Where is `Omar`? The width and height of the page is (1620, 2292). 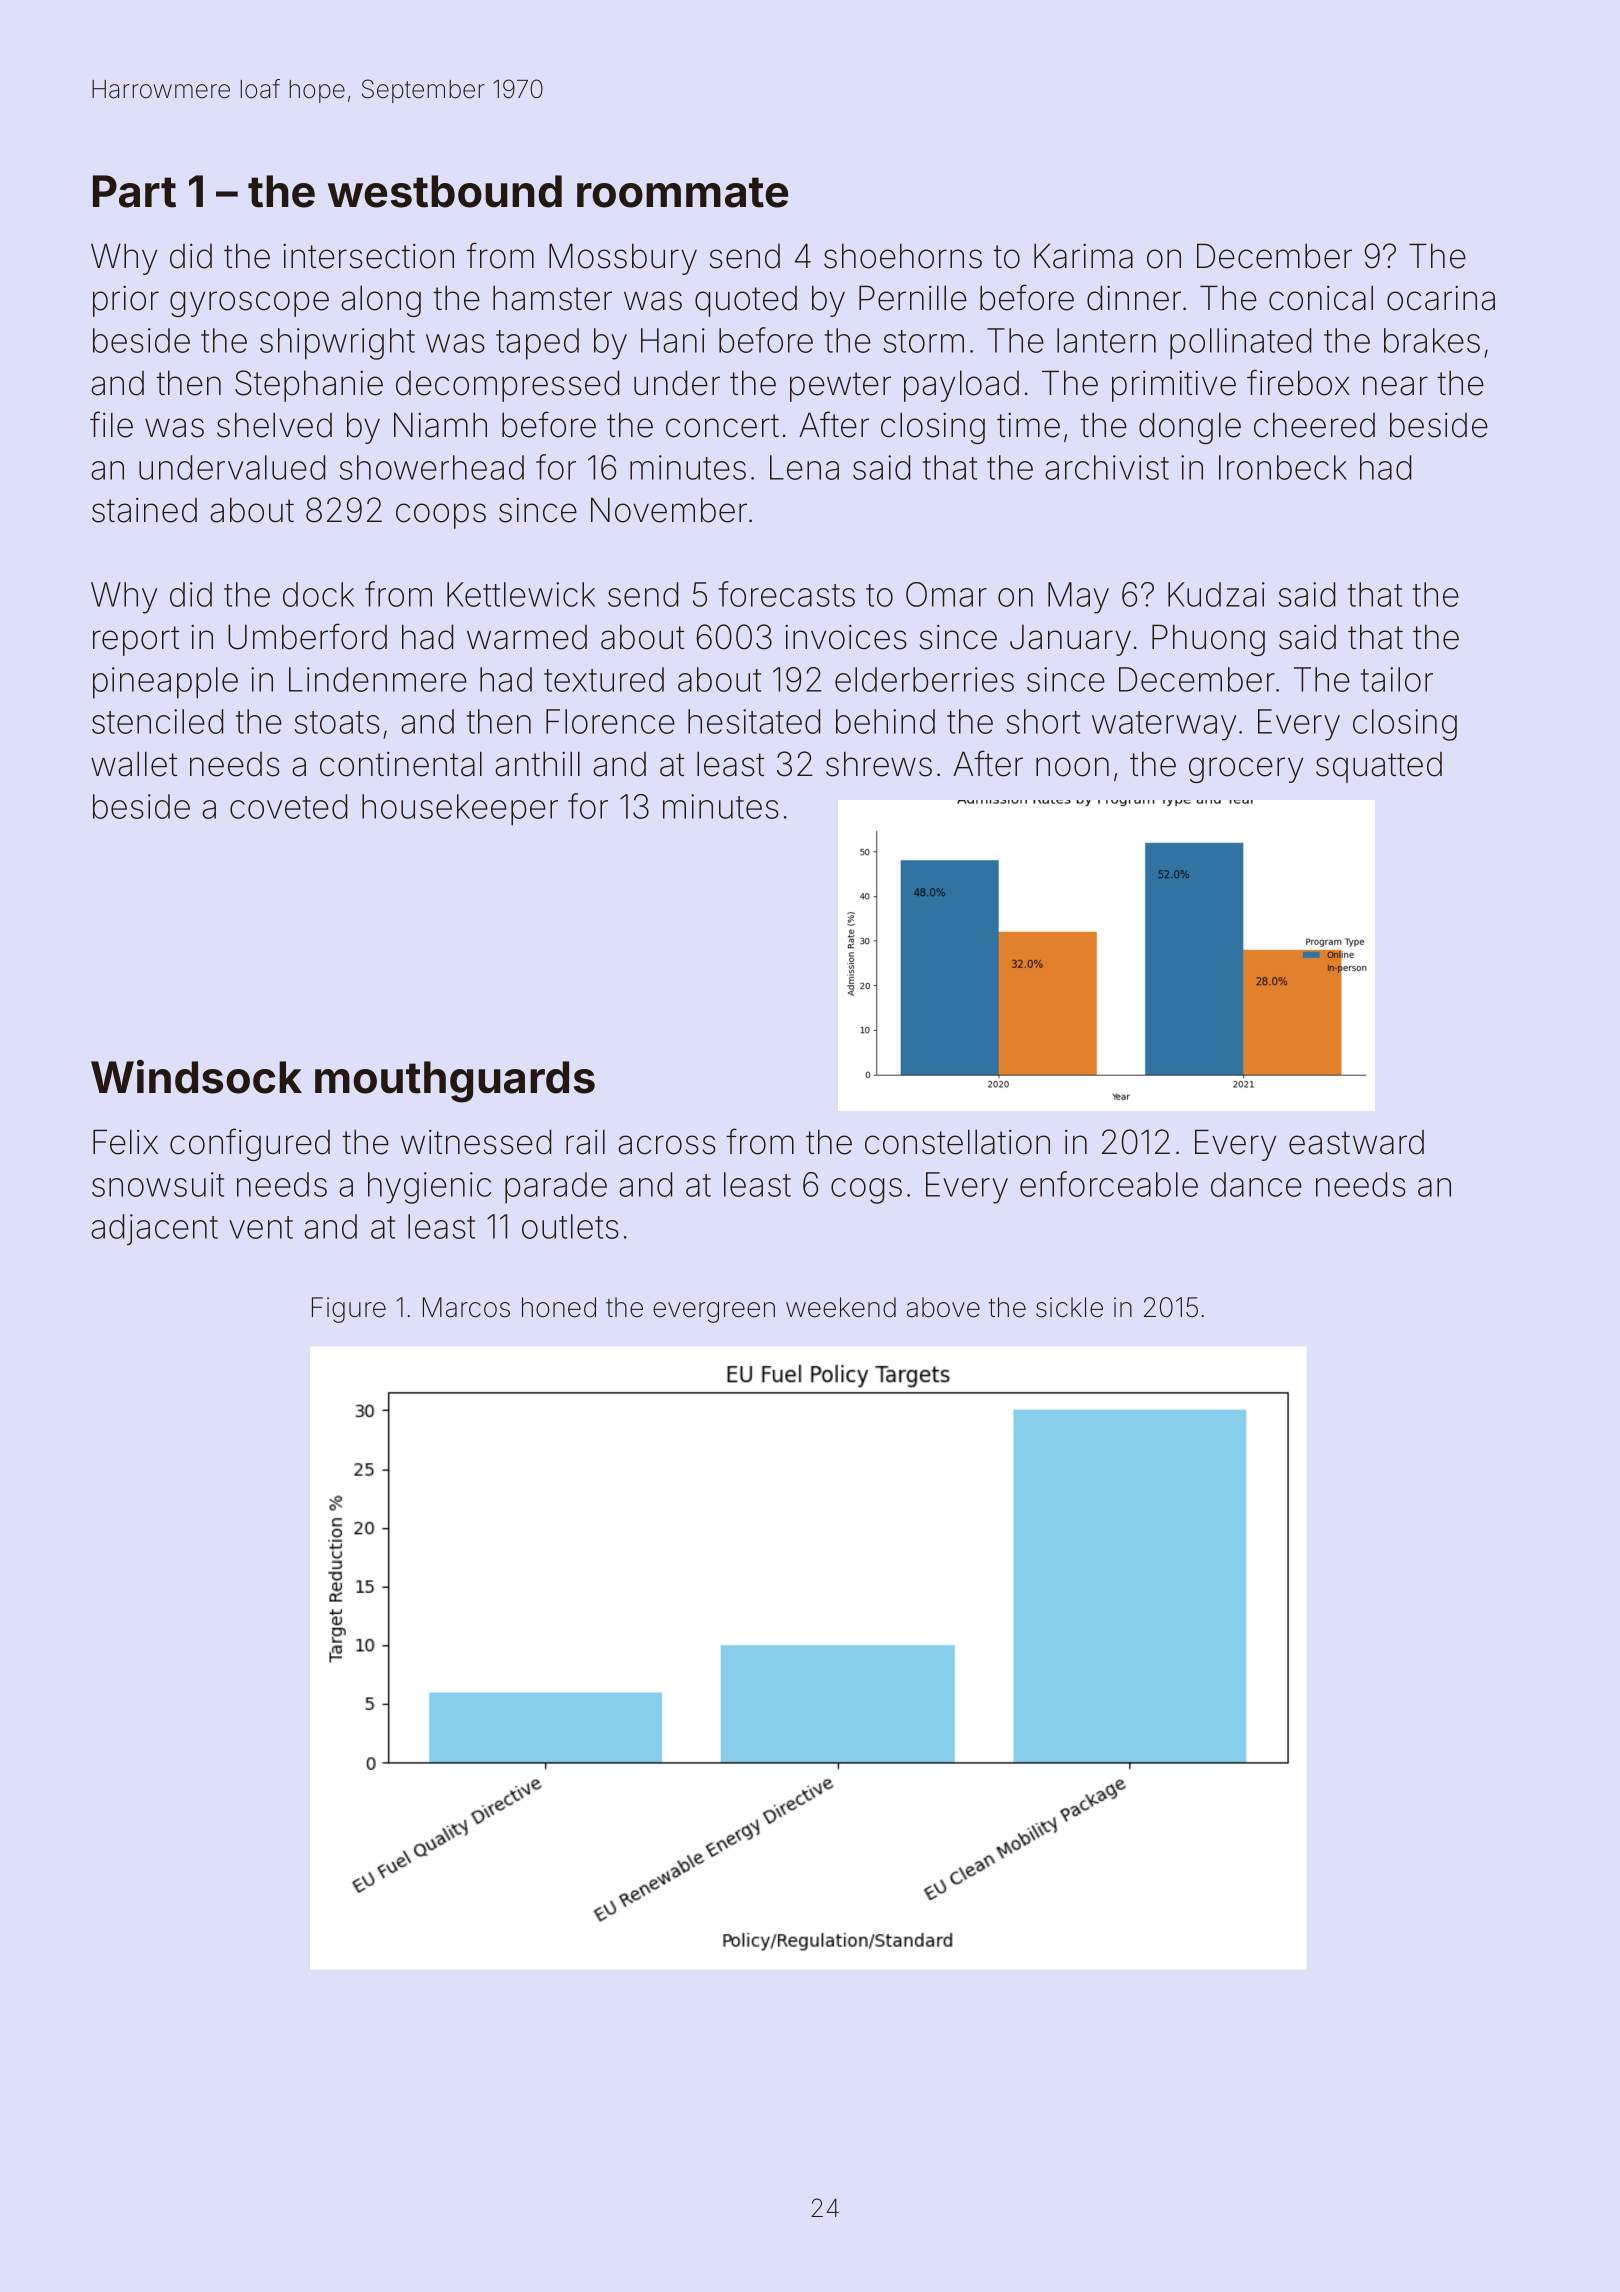 Omar is located at coordinates (946, 594).
